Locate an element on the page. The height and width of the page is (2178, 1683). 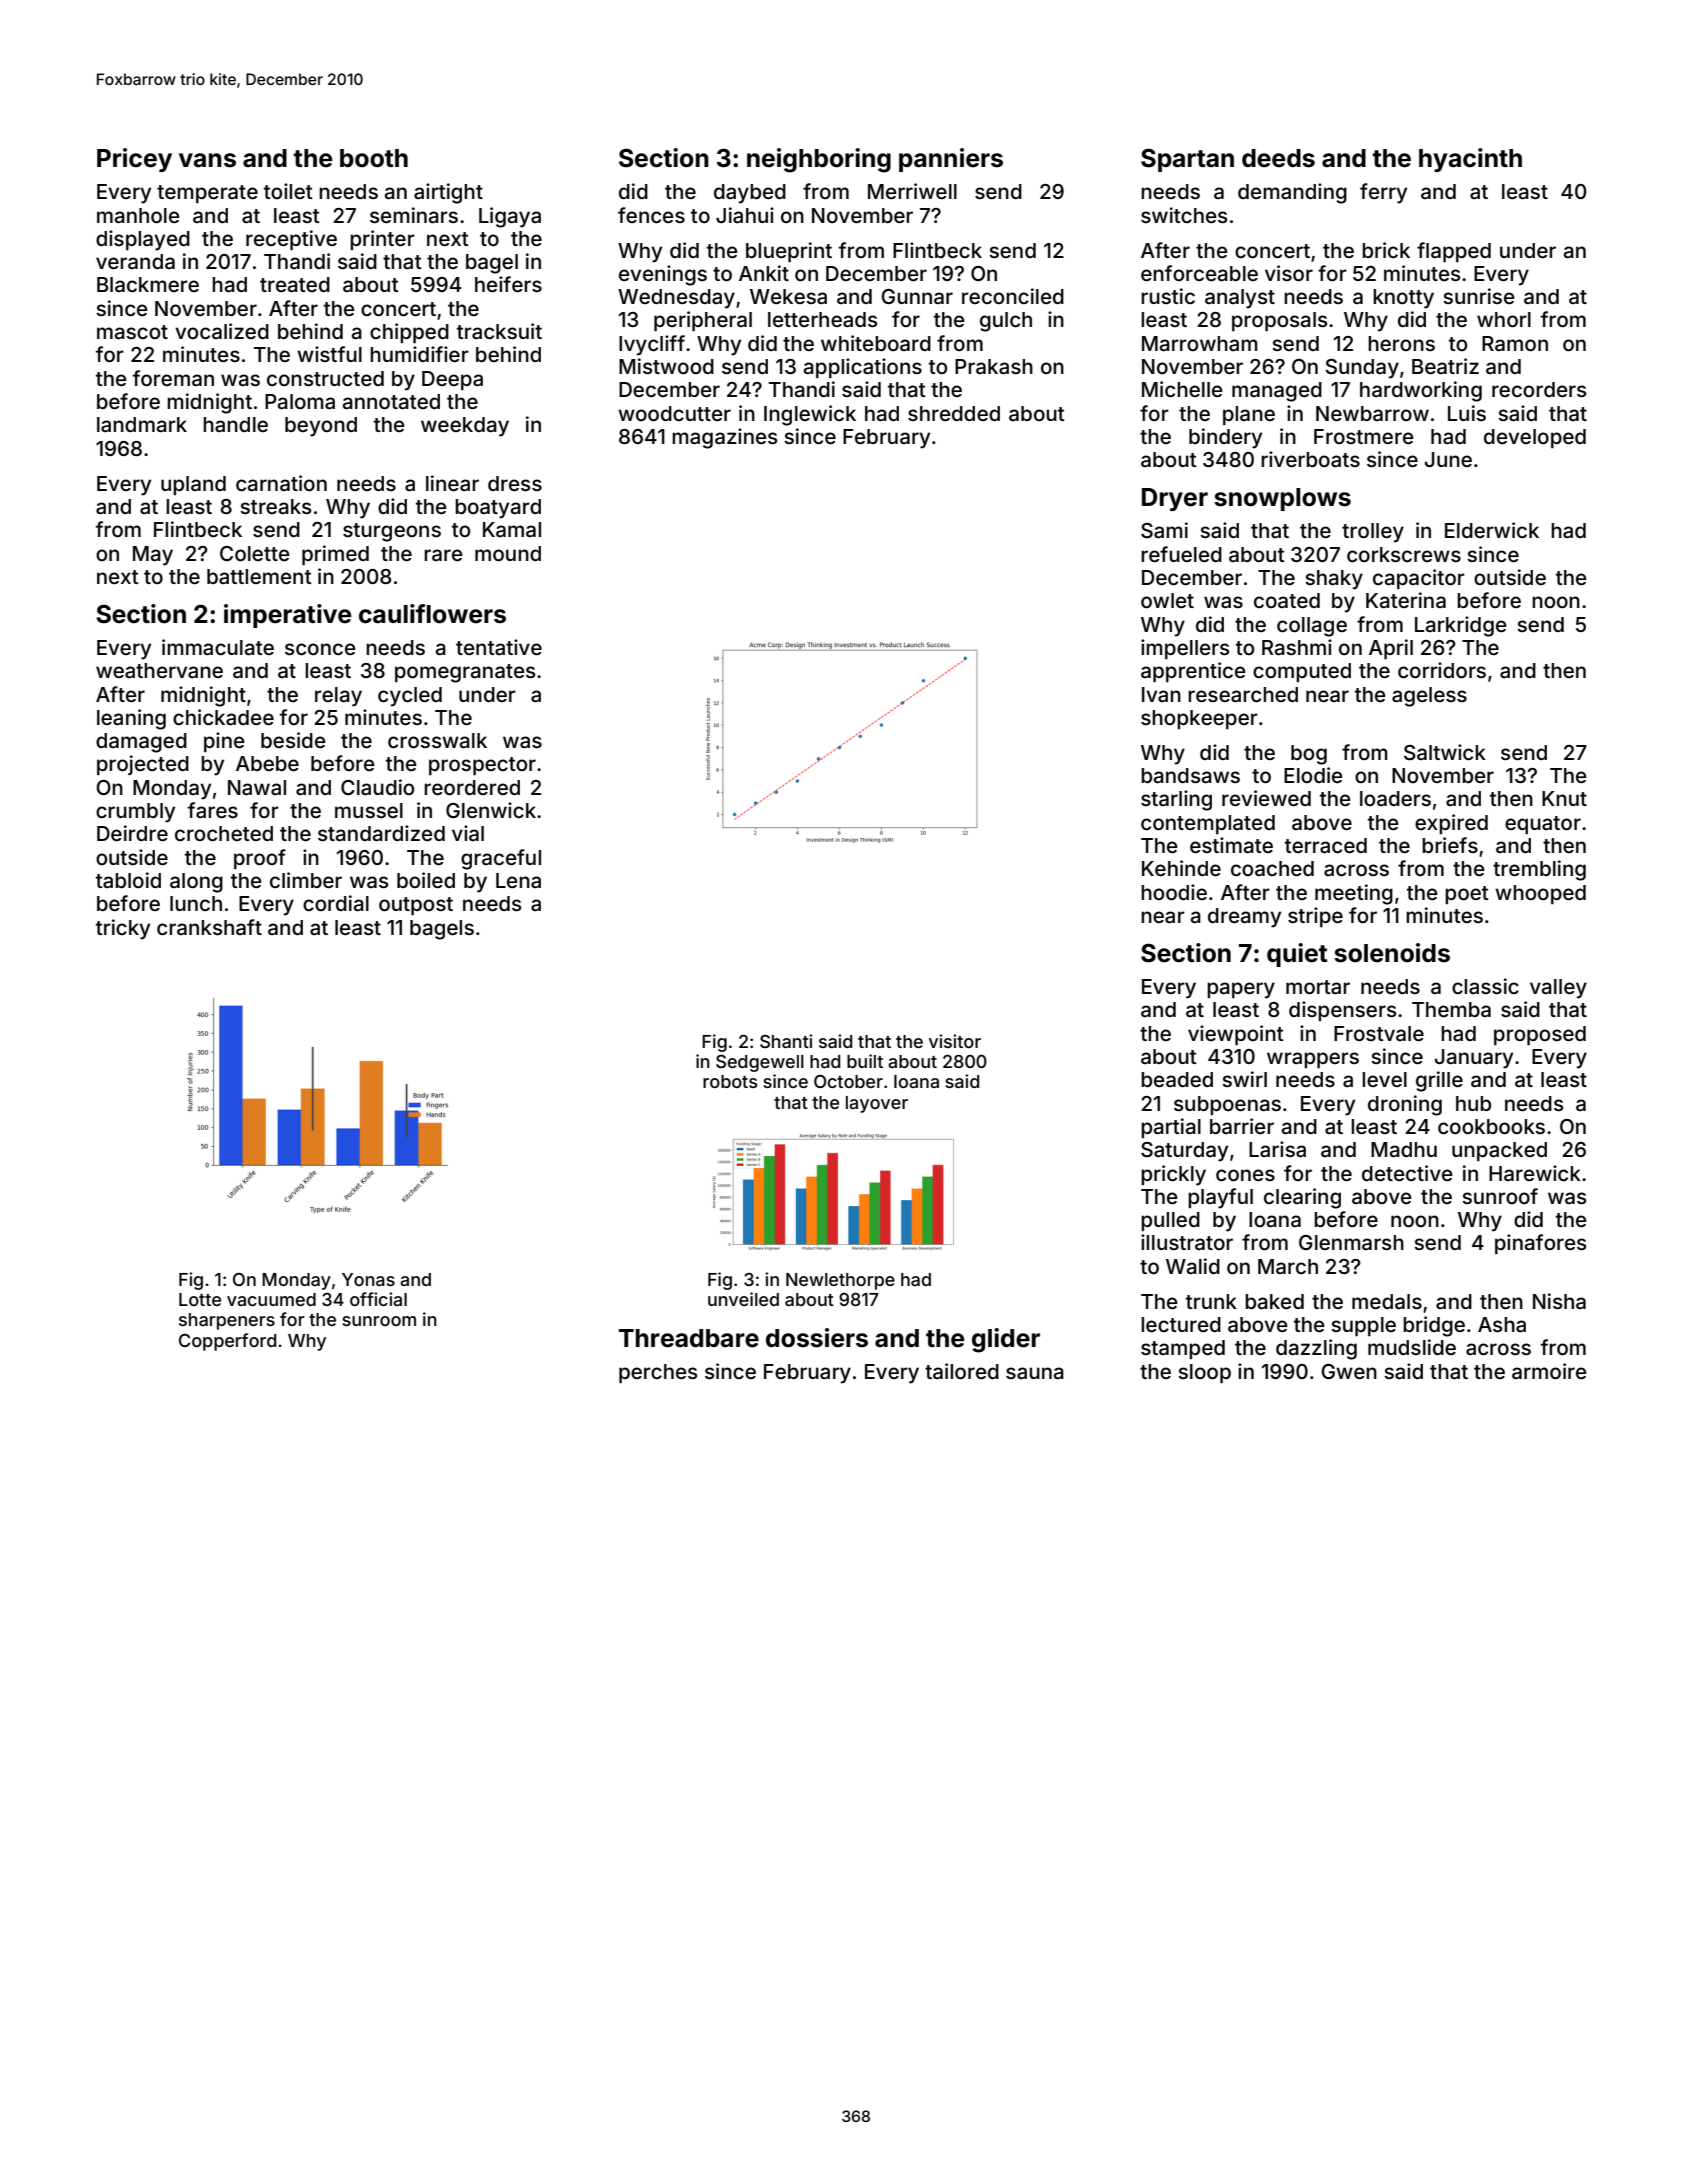
robots is located at coordinates (730, 1081).
